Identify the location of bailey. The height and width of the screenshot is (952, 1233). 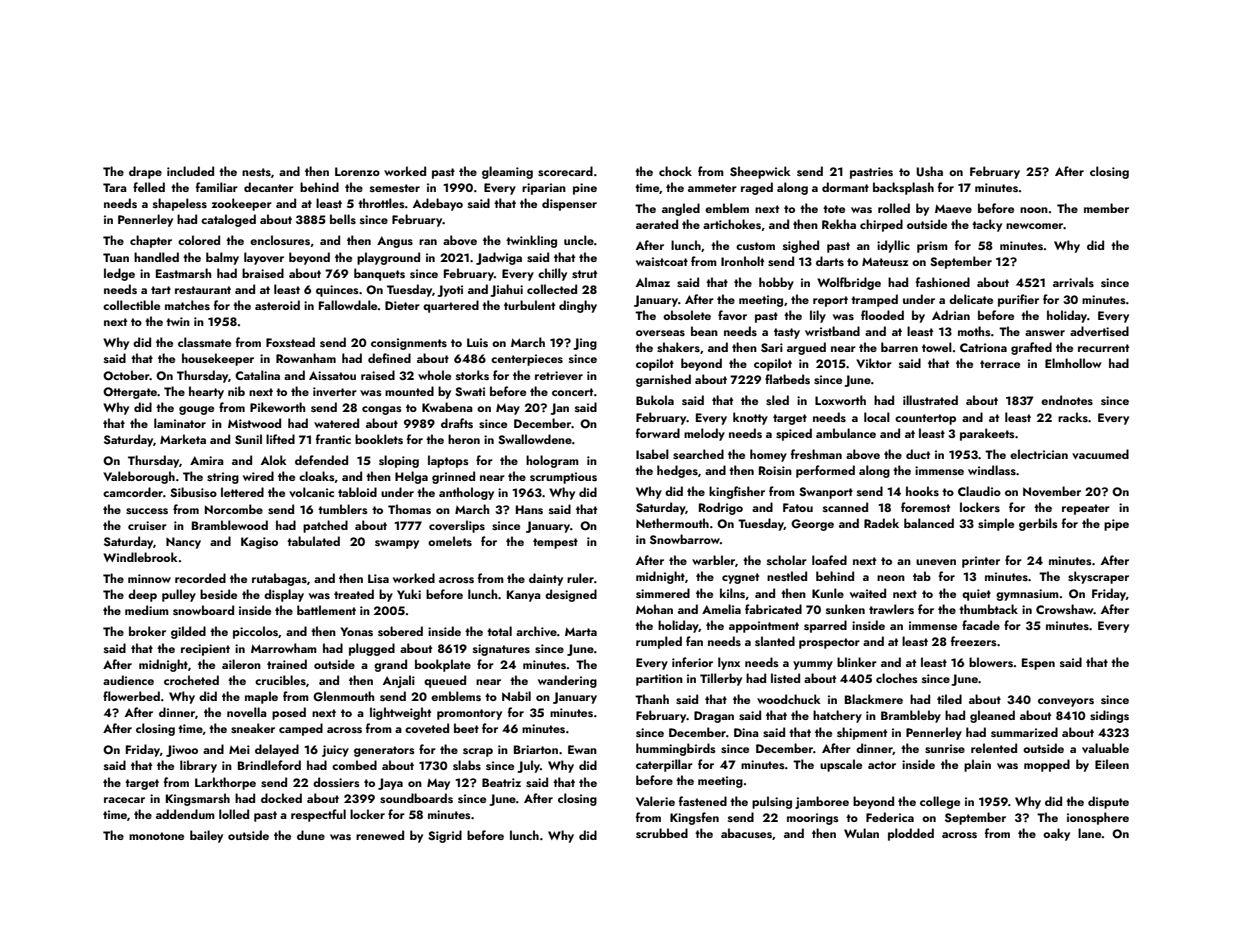
(206, 836).
